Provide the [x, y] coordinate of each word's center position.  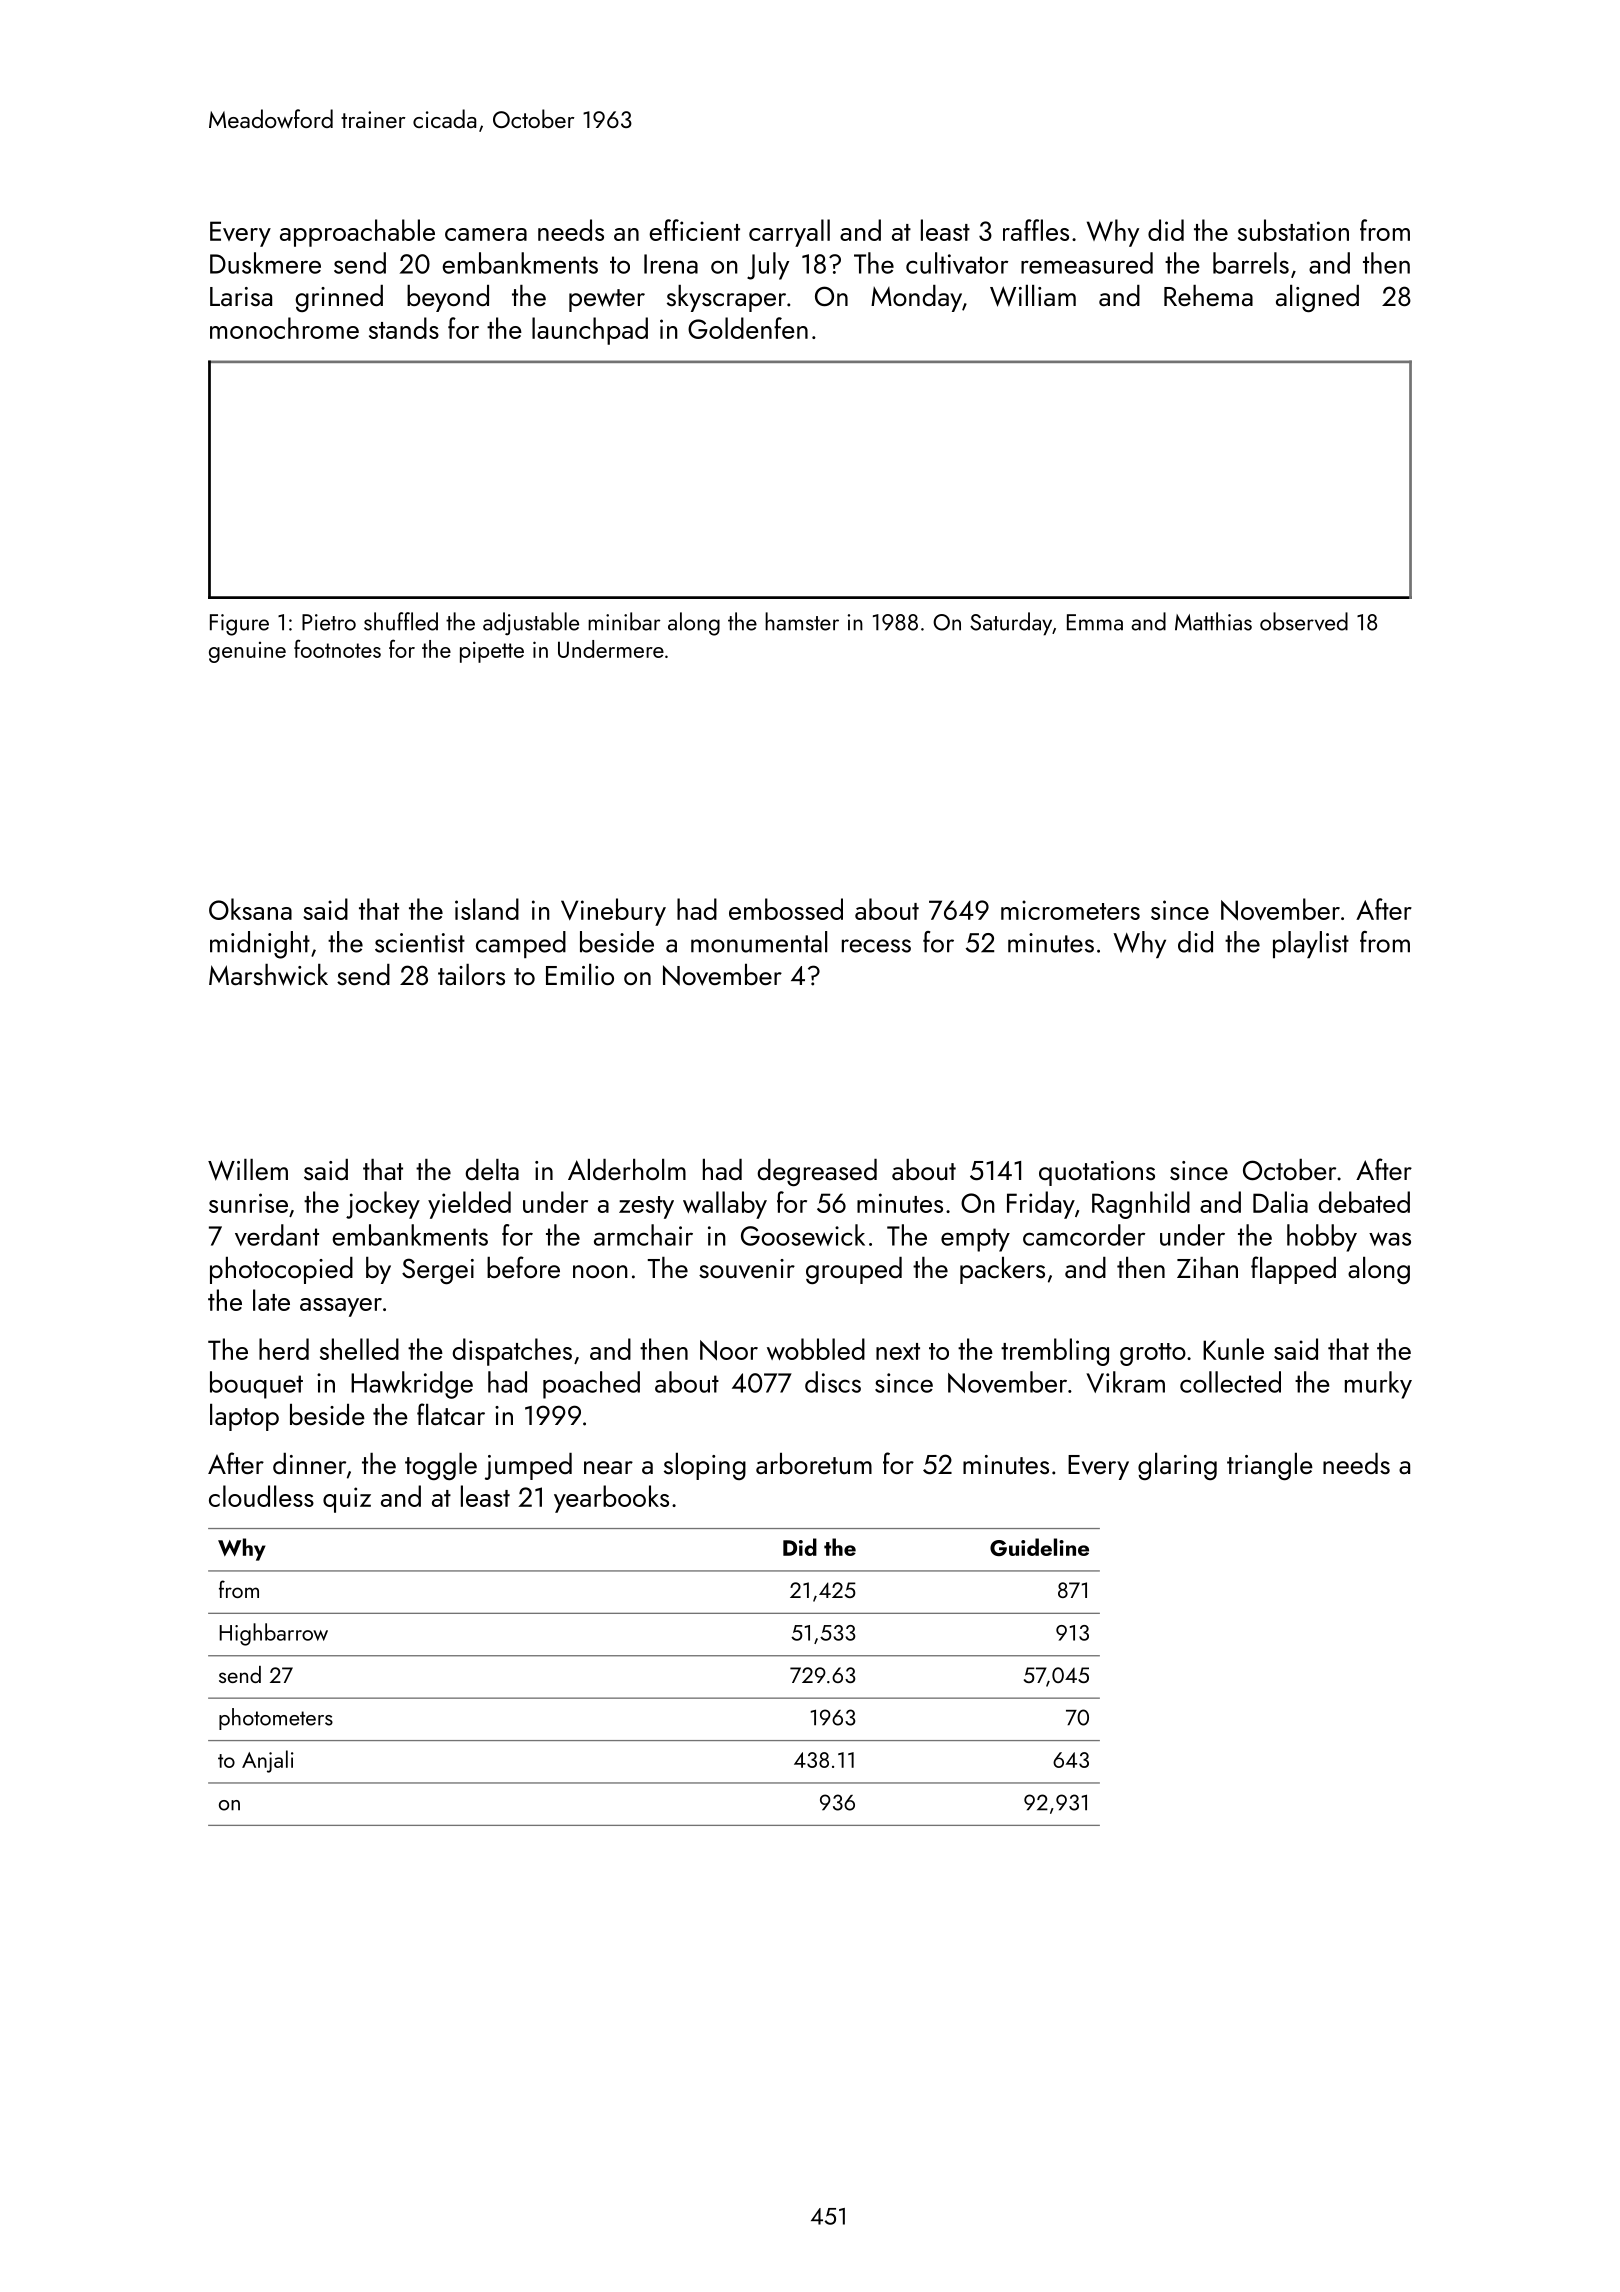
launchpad [590, 331]
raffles [1036, 230]
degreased [817, 1172]
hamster [802, 621]
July [768, 266]
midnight [260, 945]
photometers [276, 1719]
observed [1304, 621]
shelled [359, 1349]
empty [975, 1240]
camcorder [1084, 1235]
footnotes [337, 648]
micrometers [1070, 910]
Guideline [1039, 1547]
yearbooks [611, 1499]
